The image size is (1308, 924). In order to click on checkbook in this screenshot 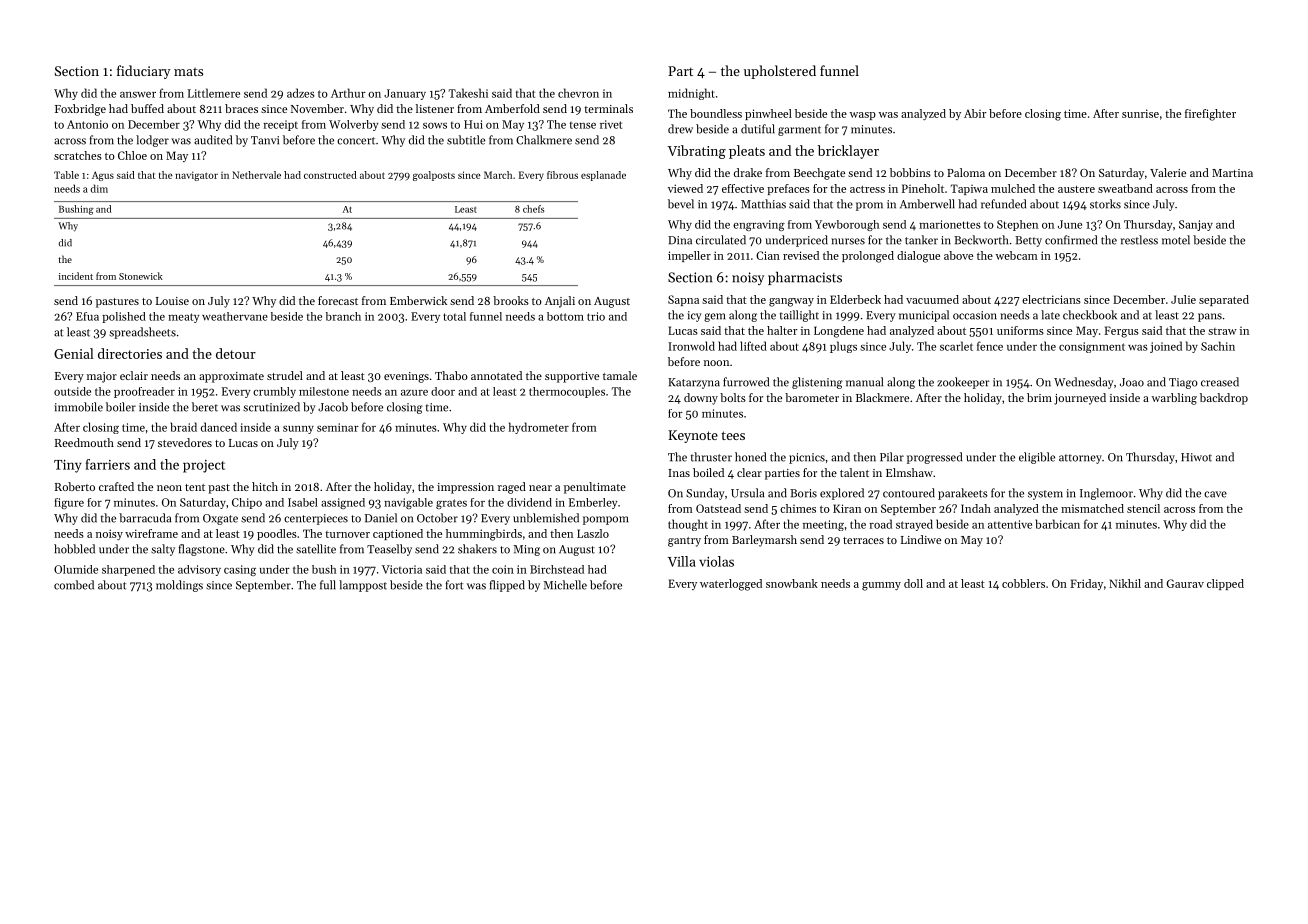, I will do `click(1090, 315)`.
